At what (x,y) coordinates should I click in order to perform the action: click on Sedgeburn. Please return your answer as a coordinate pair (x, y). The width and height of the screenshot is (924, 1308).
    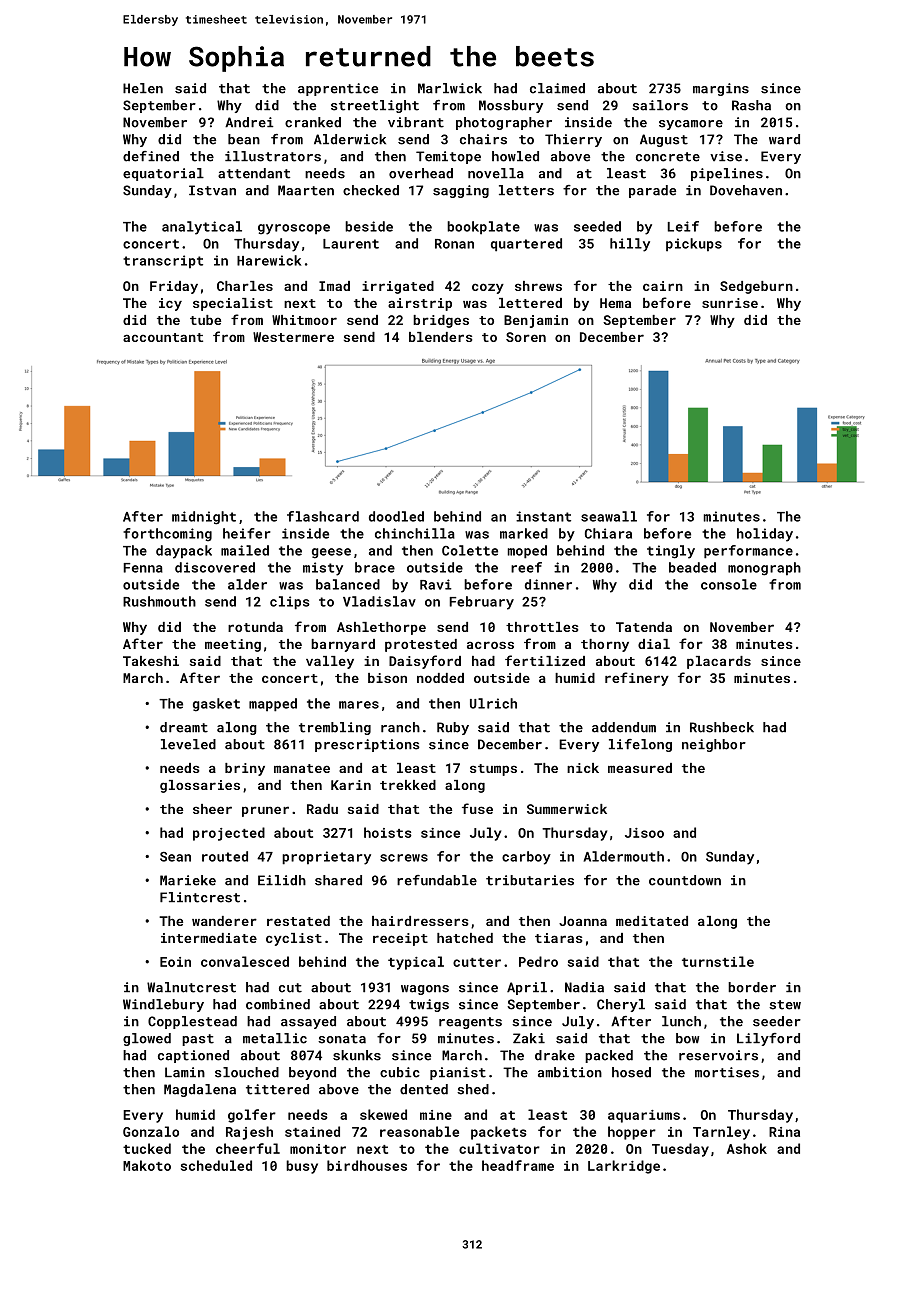
    Looking at the image, I should click on (756, 287).
